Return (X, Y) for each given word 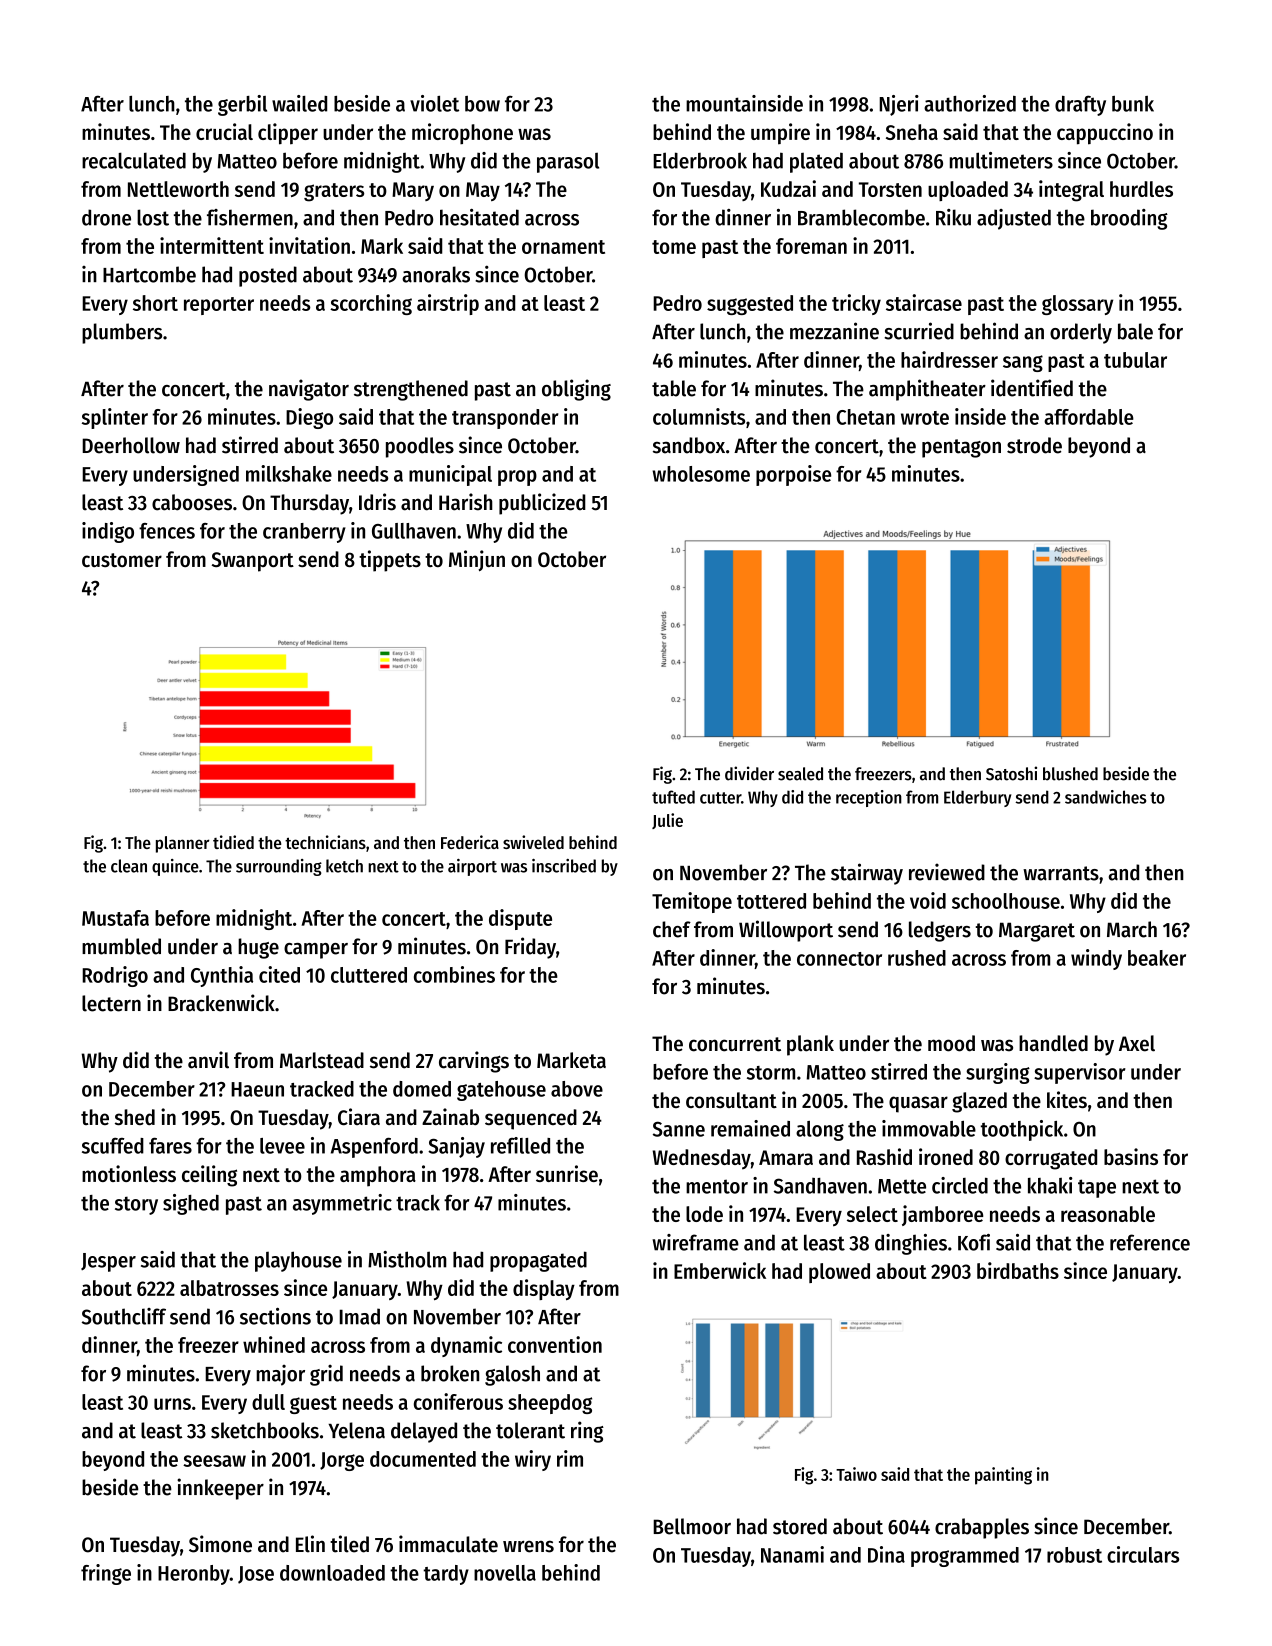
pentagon (961, 448)
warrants (1061, 873)
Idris (377, 502)
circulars (1143, 1554)
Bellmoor (692, 1526)
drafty (1080, 105)
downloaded (332, 1573)
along (820, 1131)
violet (434, 103)
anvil (208, 1060)
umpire (780, 134)
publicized (542, 504)
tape (1097, 1188)
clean (129, 866)
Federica (470, 842)
